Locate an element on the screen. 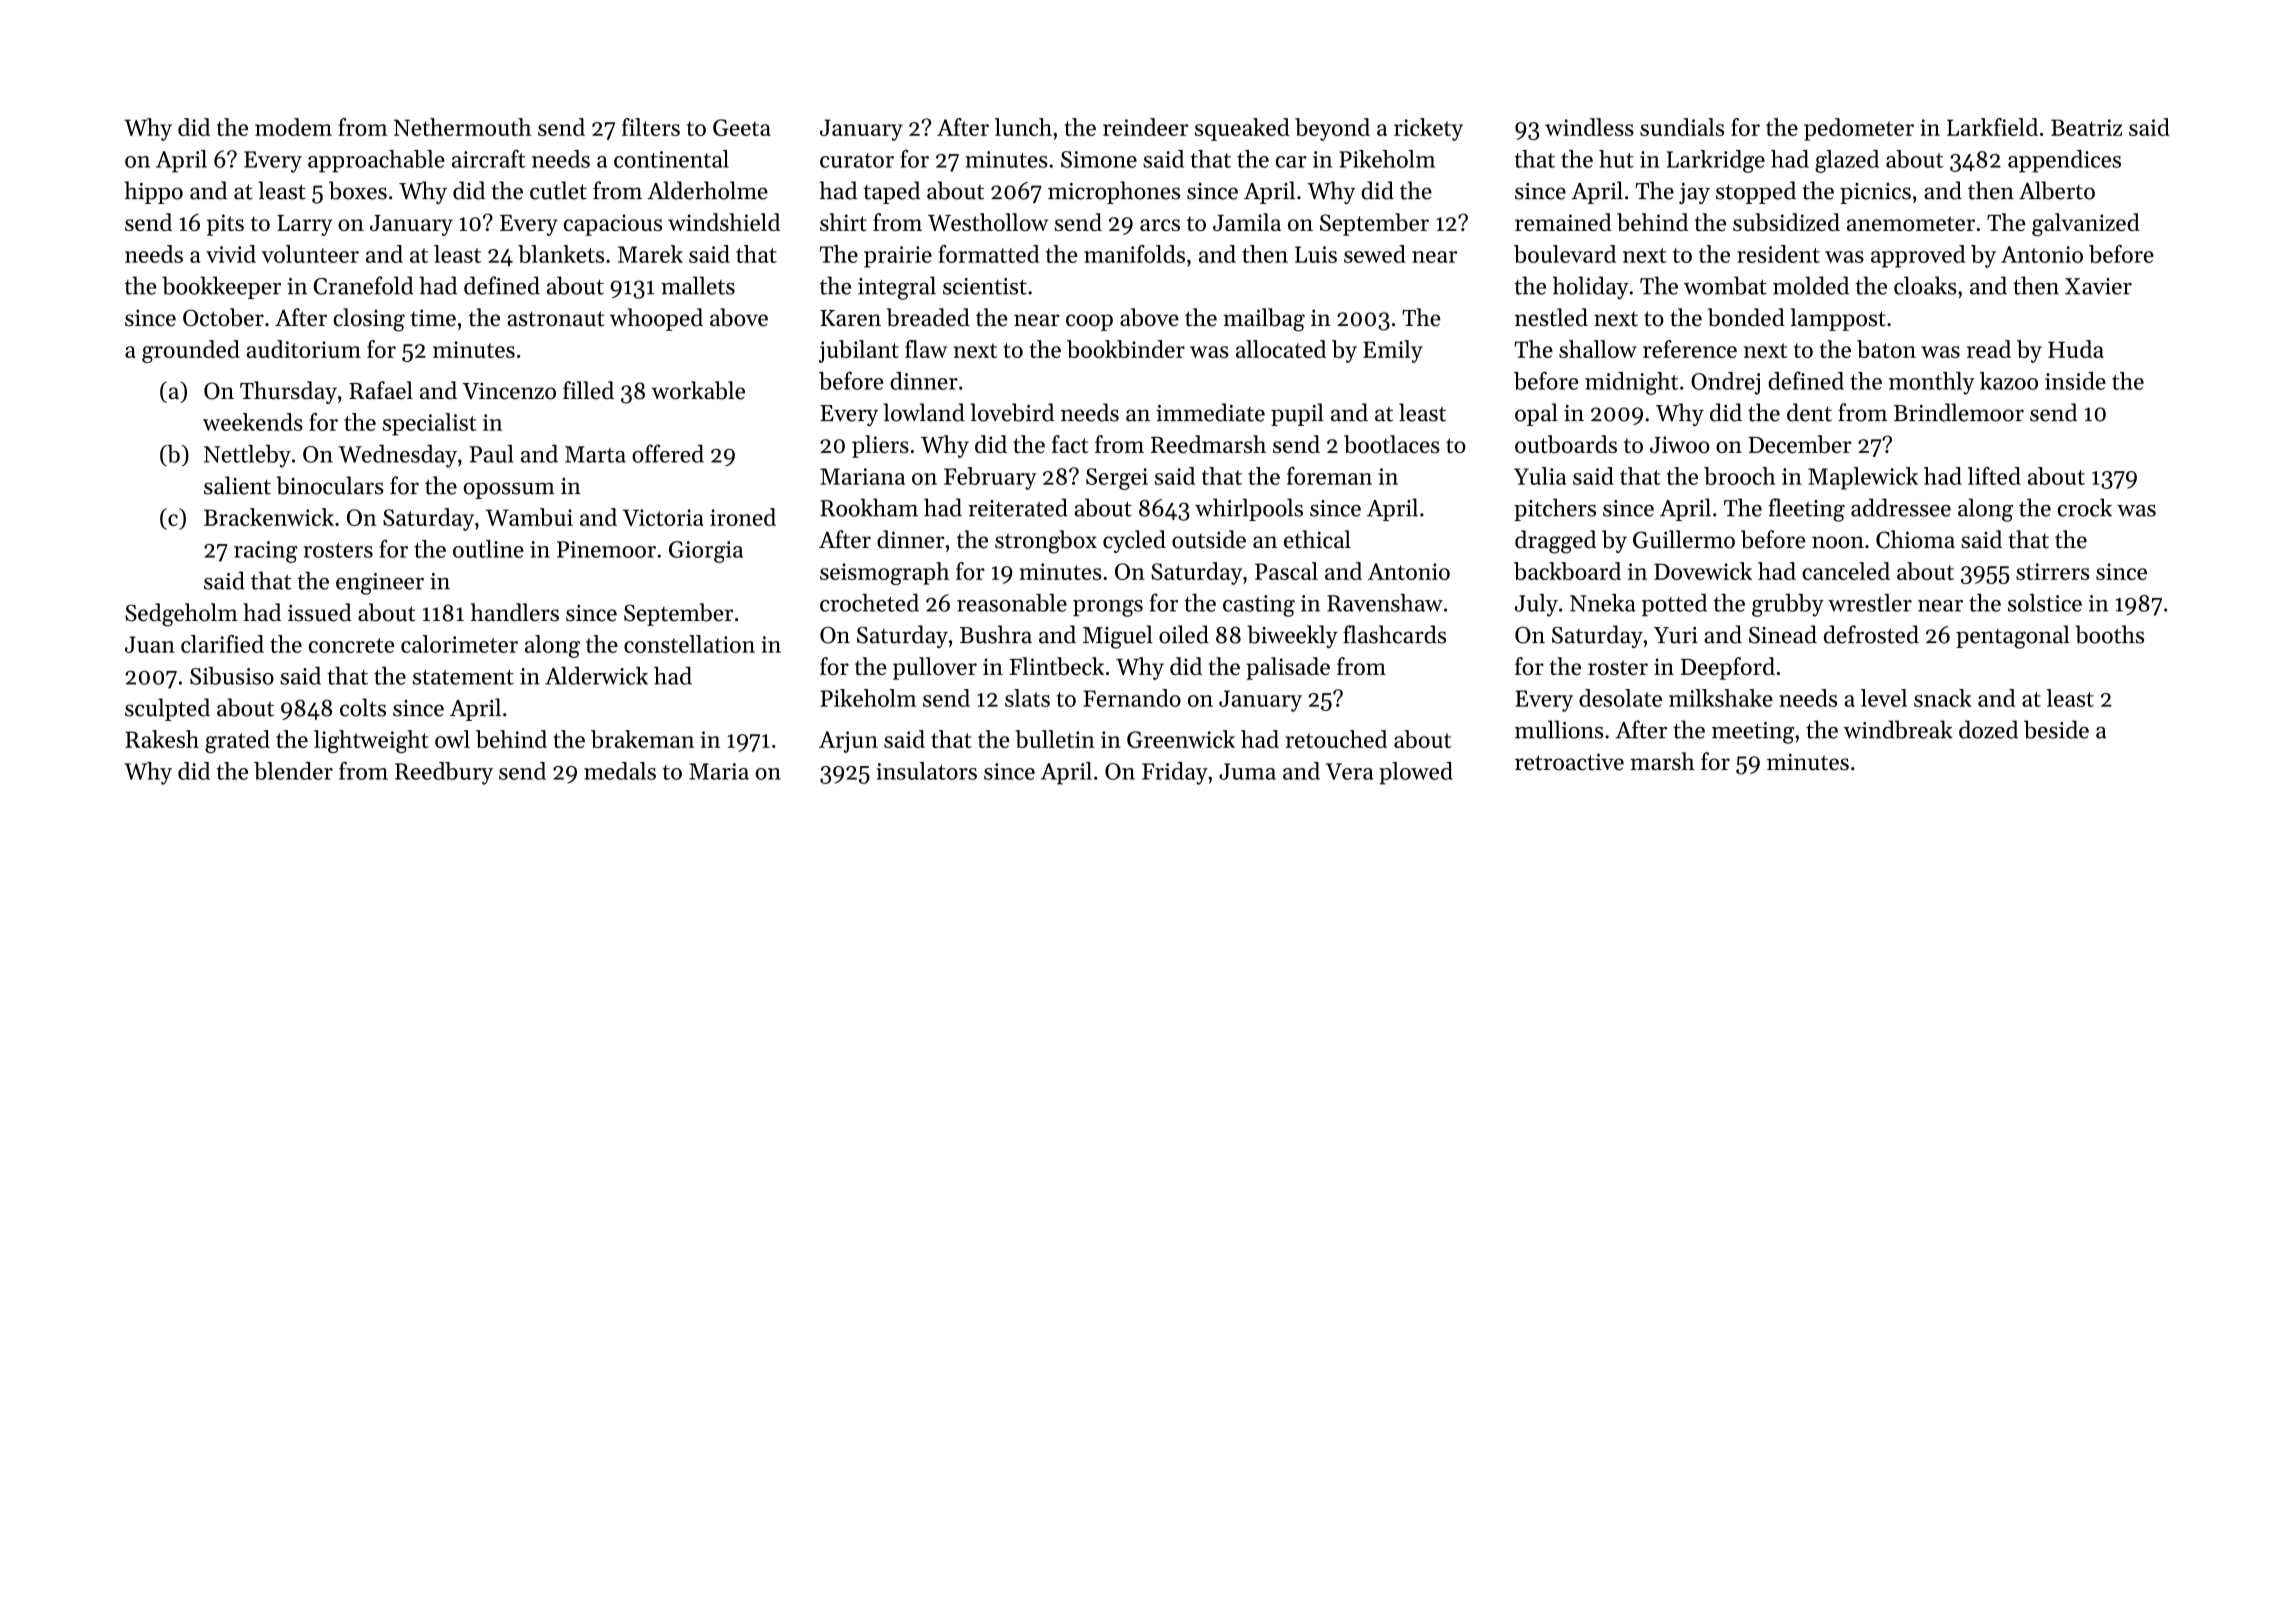 This screenshot has height=1624, width=2296. retroactive is located at coordinates (1569, 762).
